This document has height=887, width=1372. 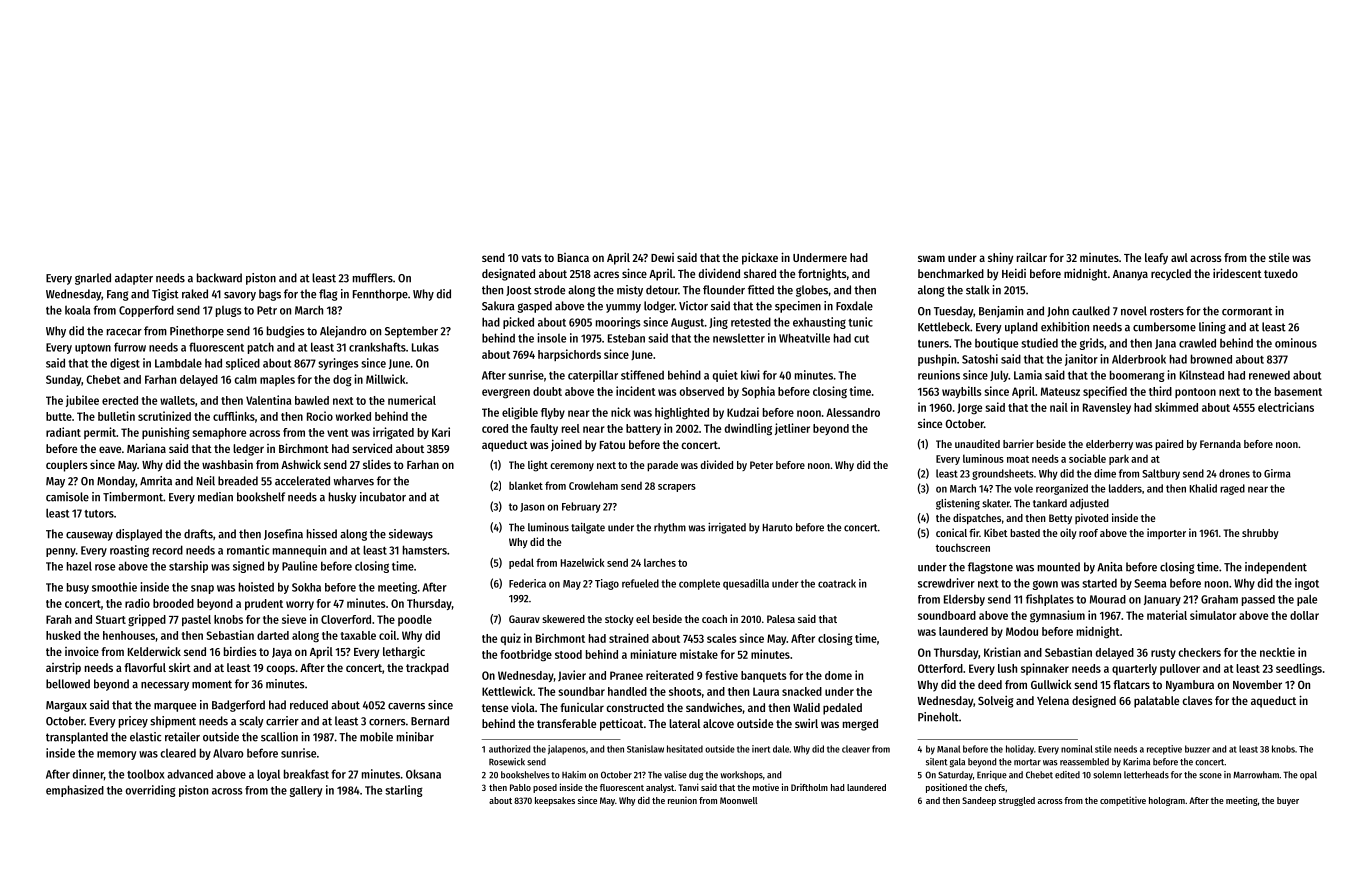 What do you see at coordinates (739, 338) in the document?
I see `newsletter` at bounding box center [739, 338].
